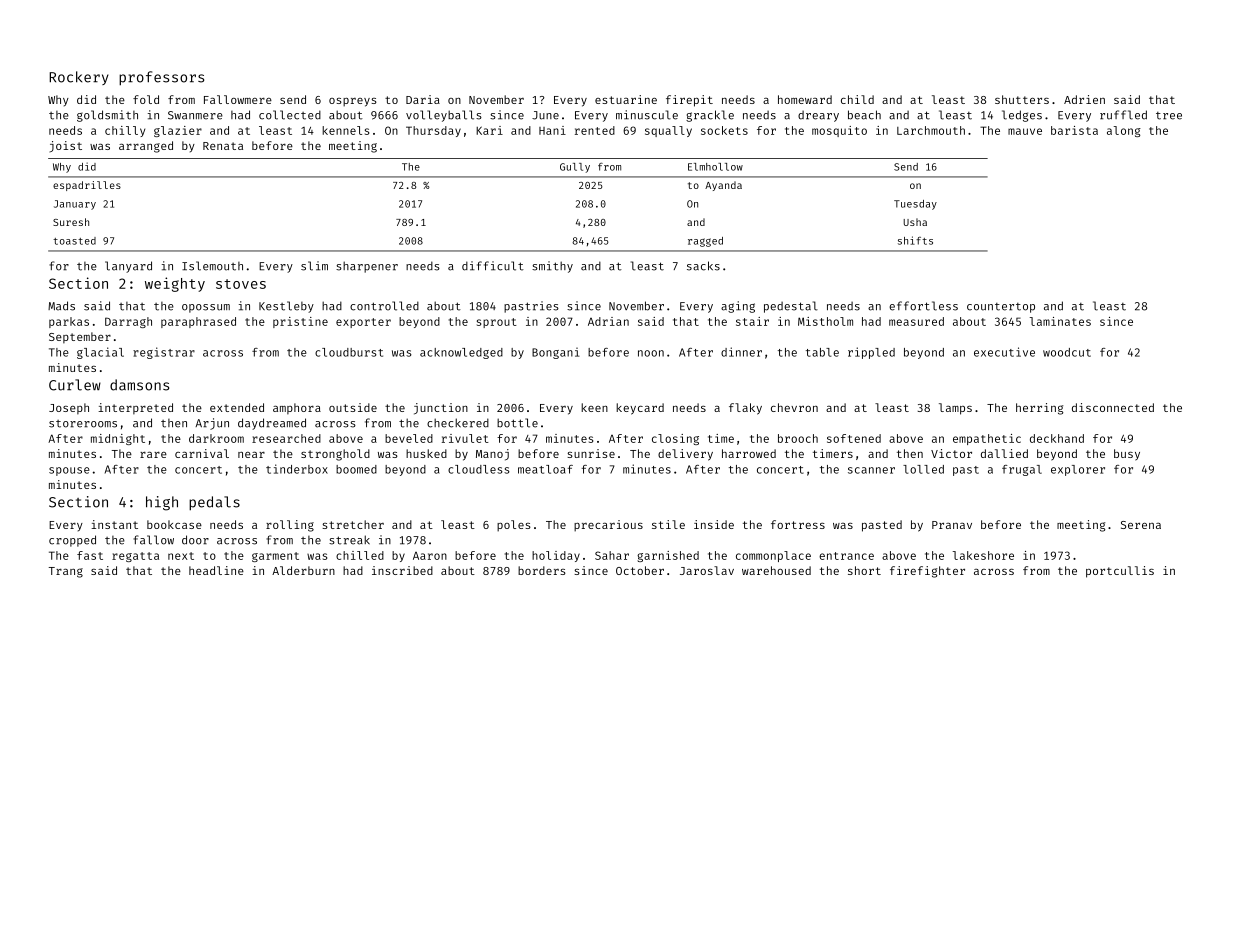 The width and height of the screenshot is (1233, 952). I want to click on mauve, so click(1025, 131).
